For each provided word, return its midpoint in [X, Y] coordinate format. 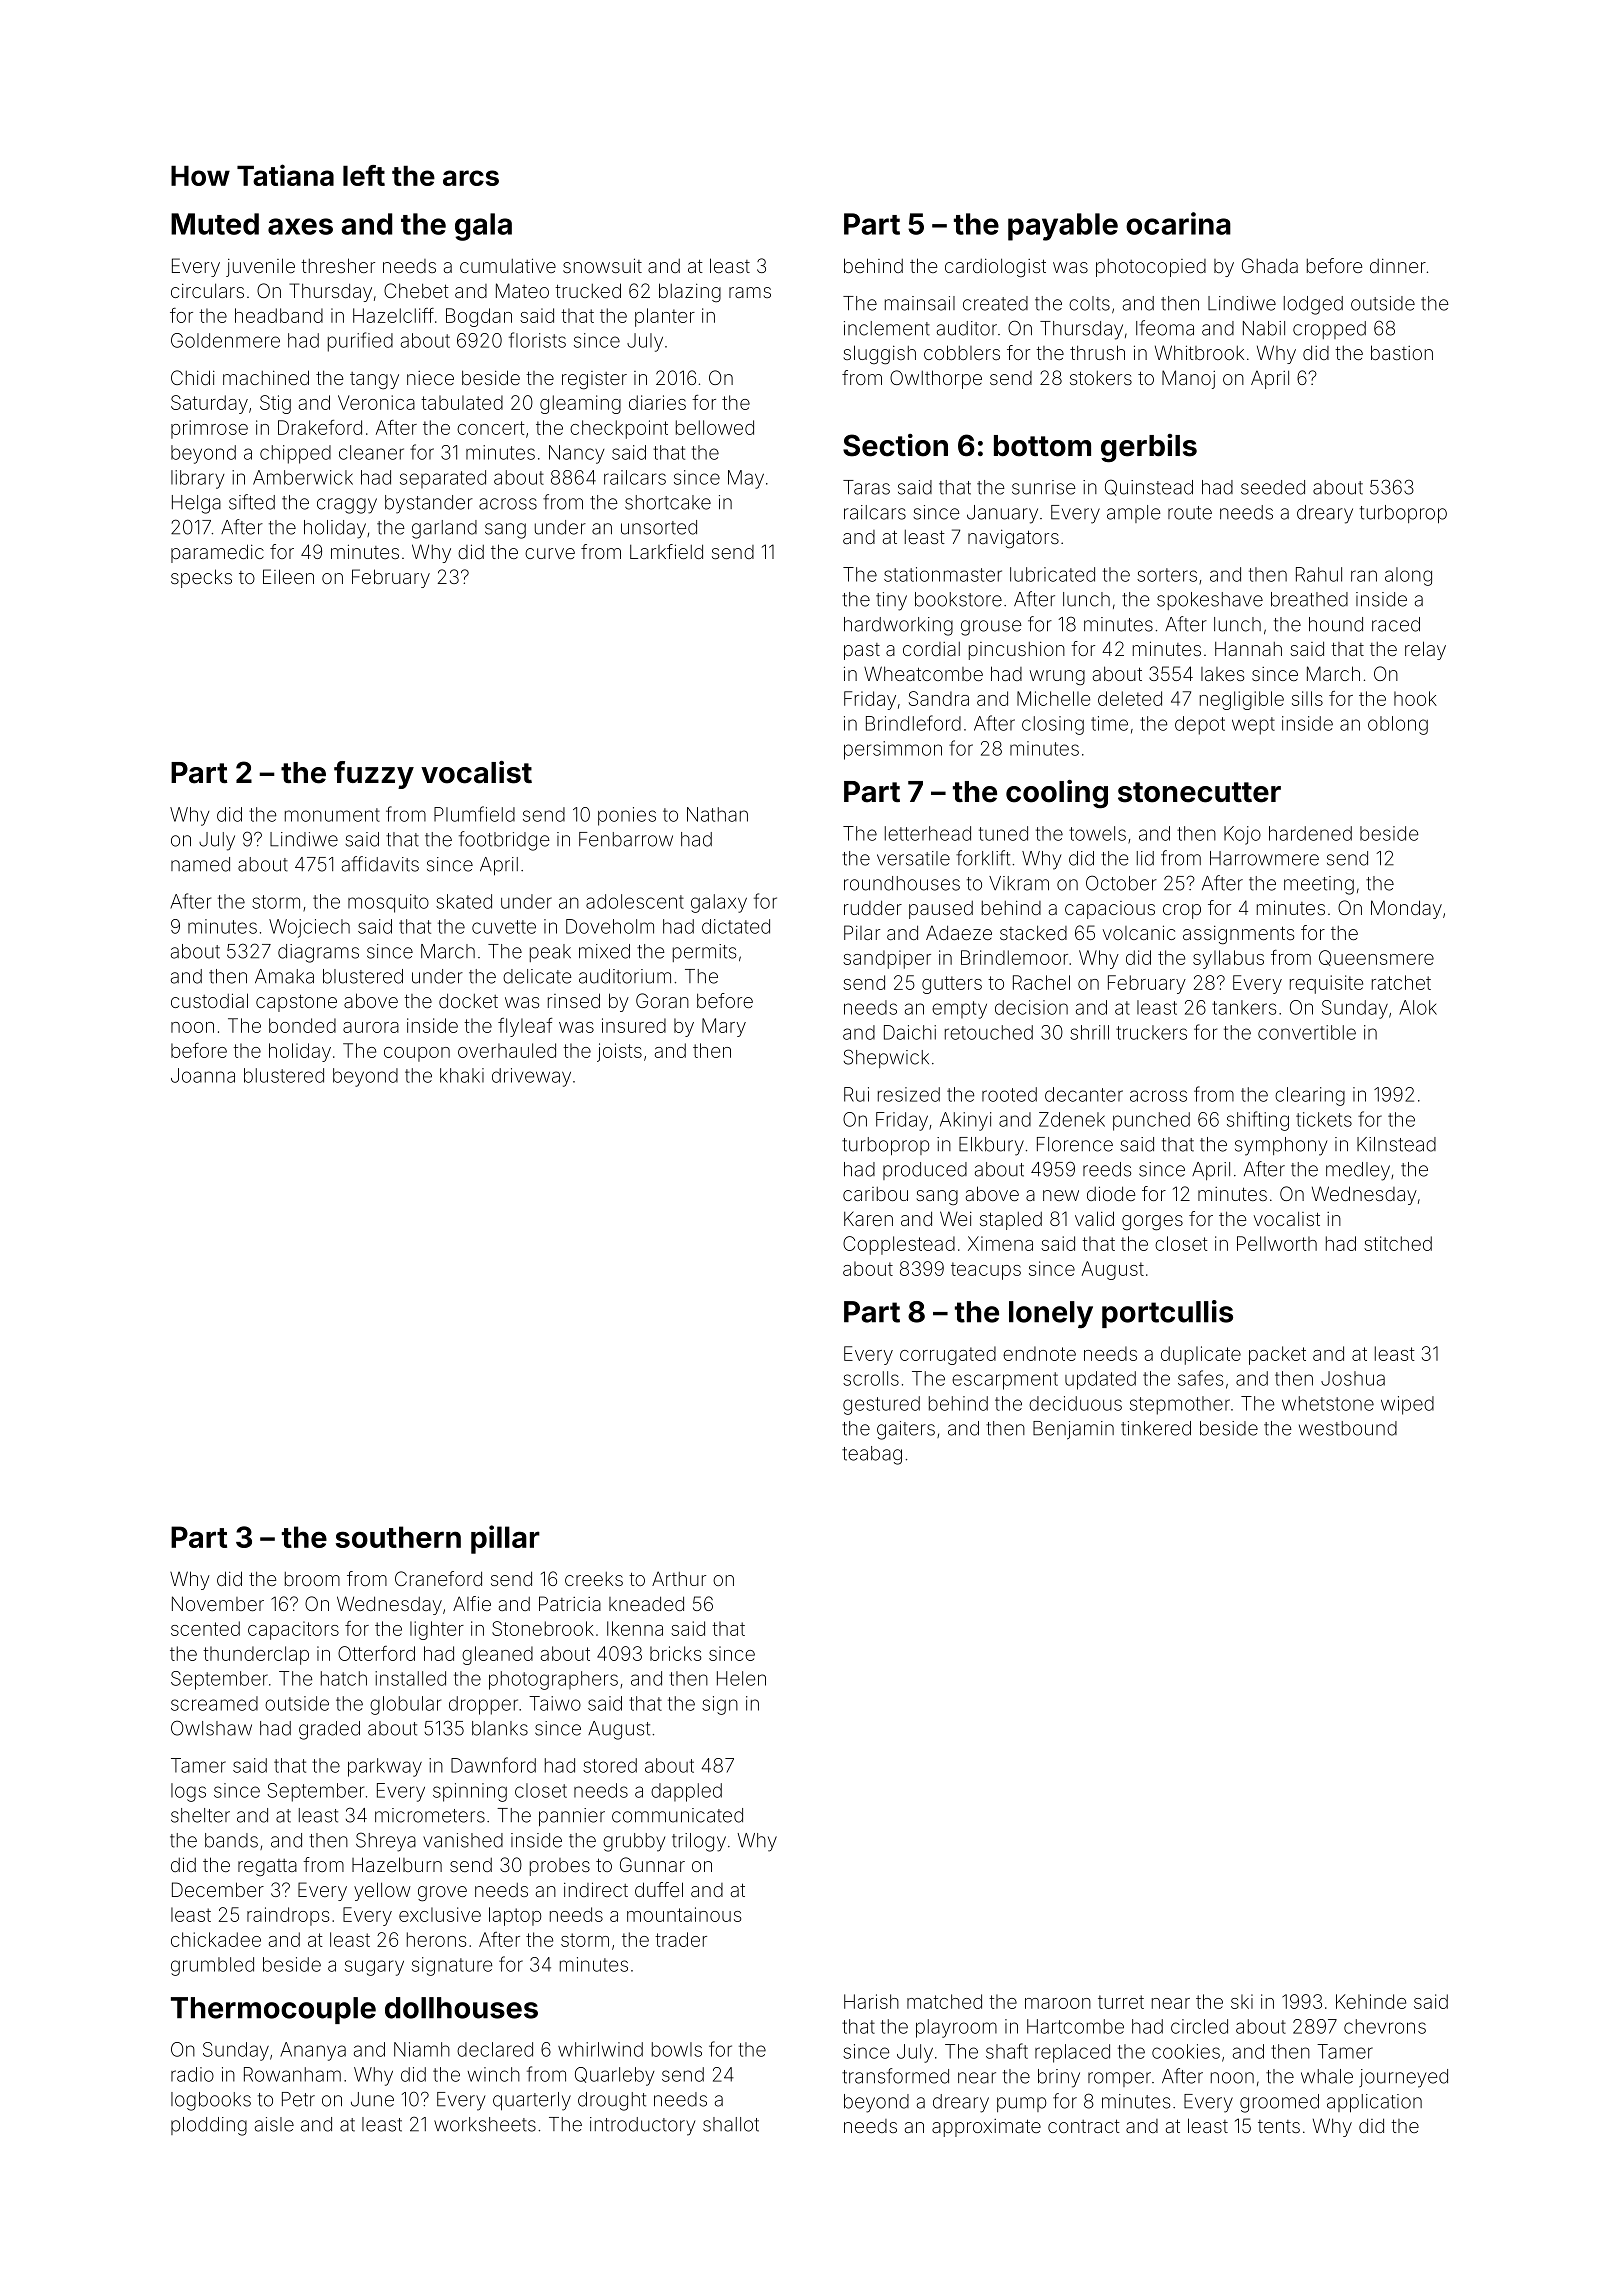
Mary [724, 1027]
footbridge [504, 841]
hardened [1310, 833]
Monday [1406, 909]
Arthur [679, 1578]
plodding [209, 2126]
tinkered [1156, 1428]
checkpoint [619, 429]
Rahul [1319, 574]
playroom [956, 2028]
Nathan [717, 814]
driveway [531, 1077]
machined [266, 377]
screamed [214, 1703]
